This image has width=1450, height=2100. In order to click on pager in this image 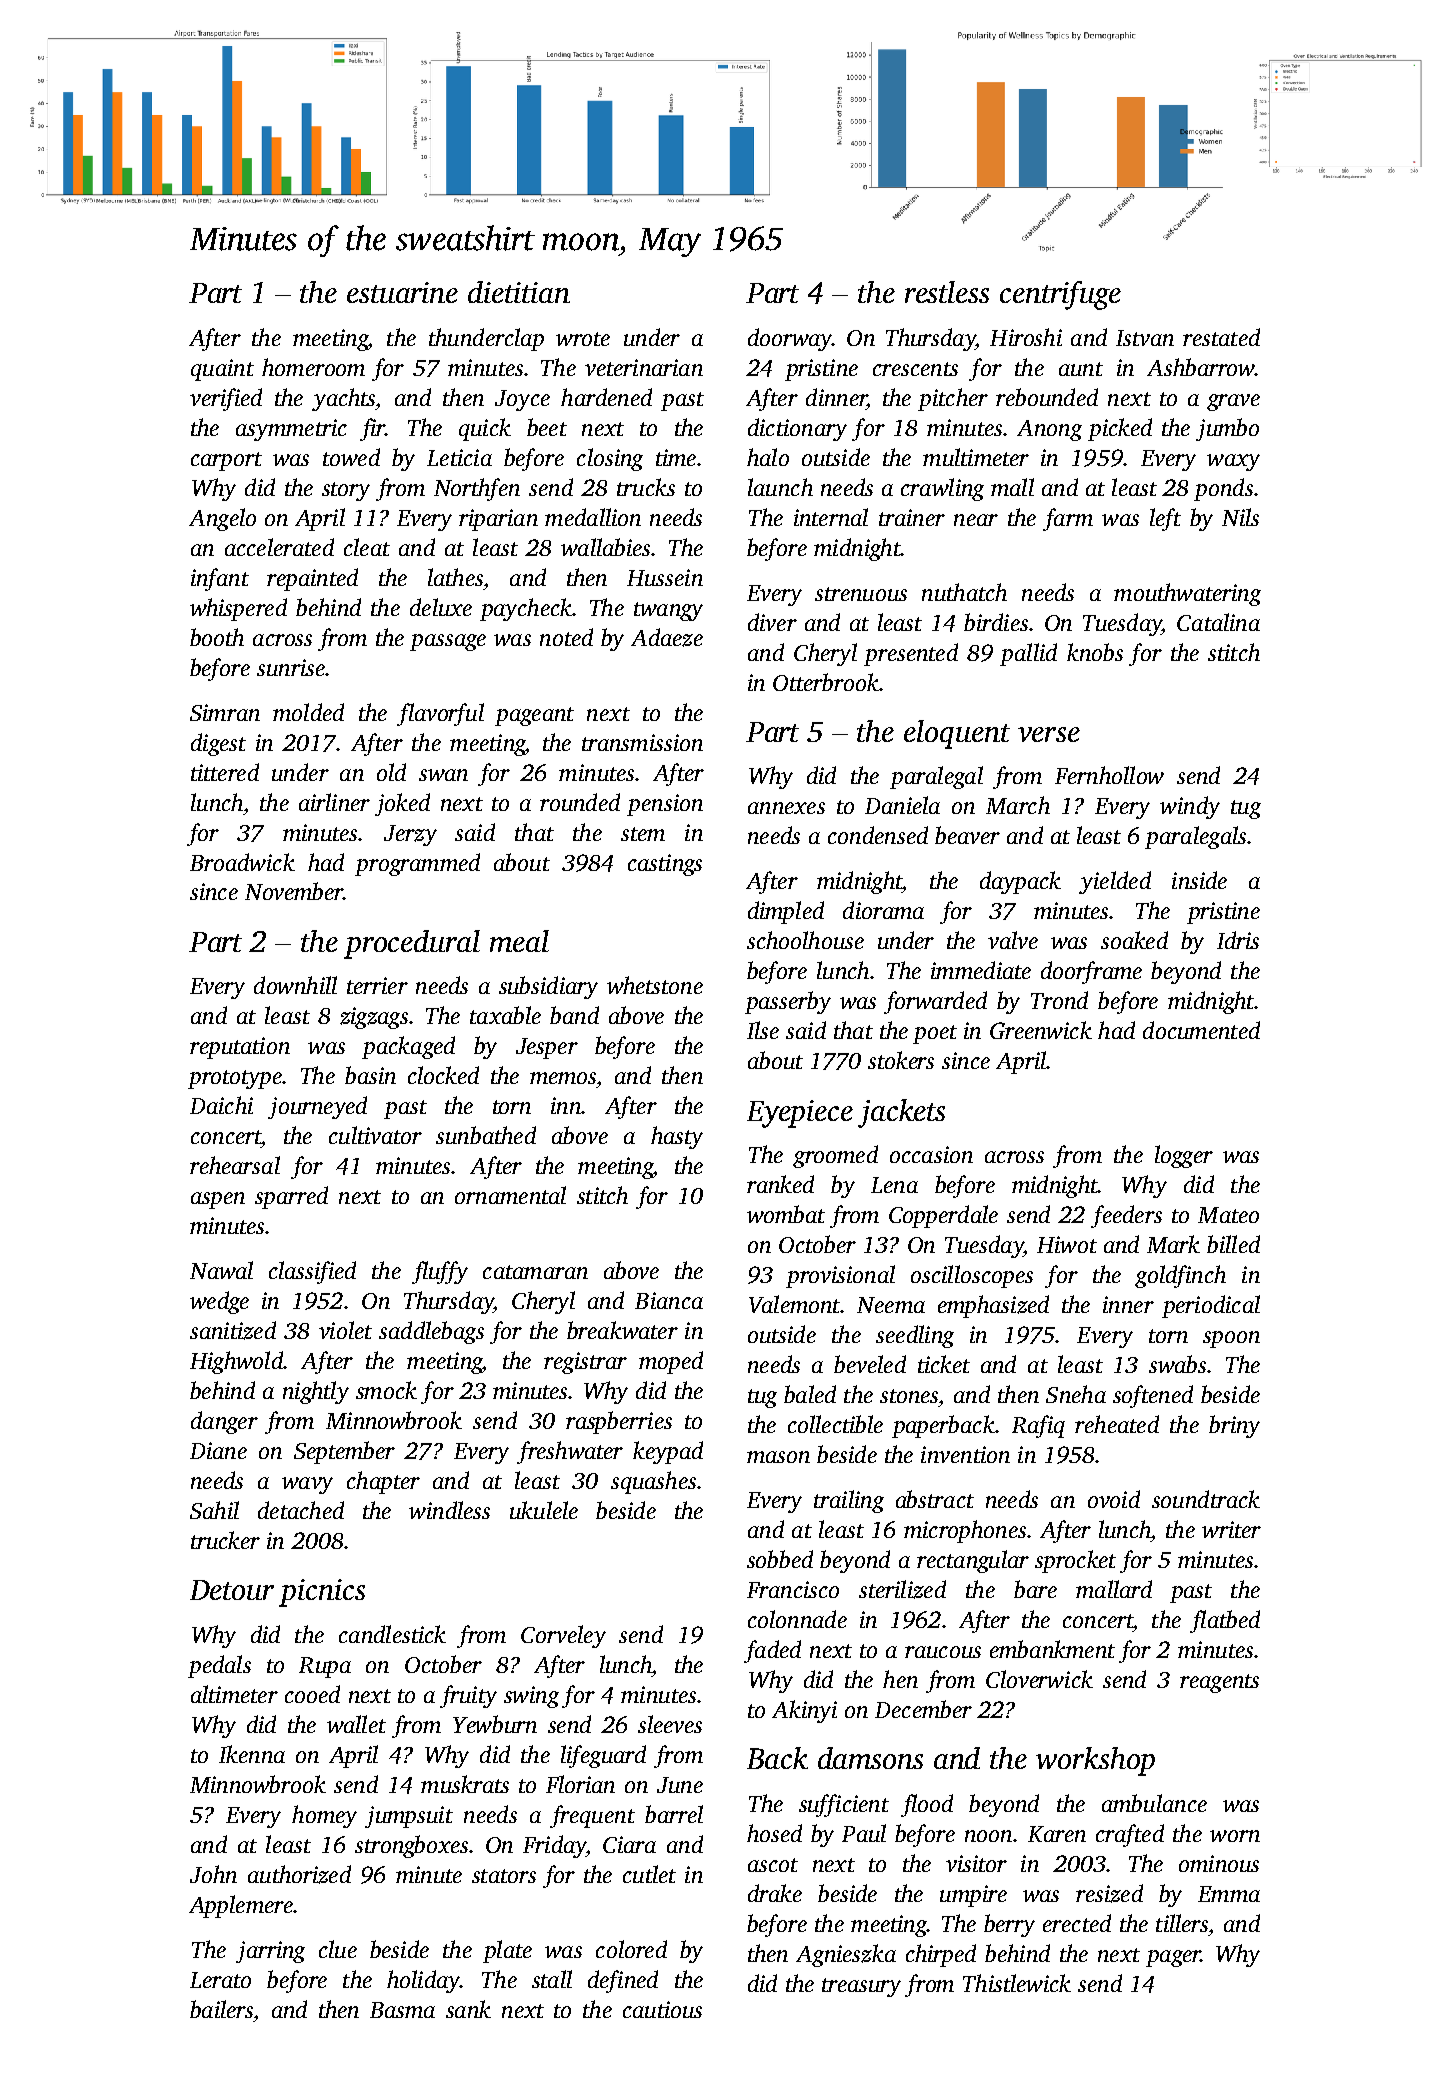, I will do `click(1173, 1958)`.
